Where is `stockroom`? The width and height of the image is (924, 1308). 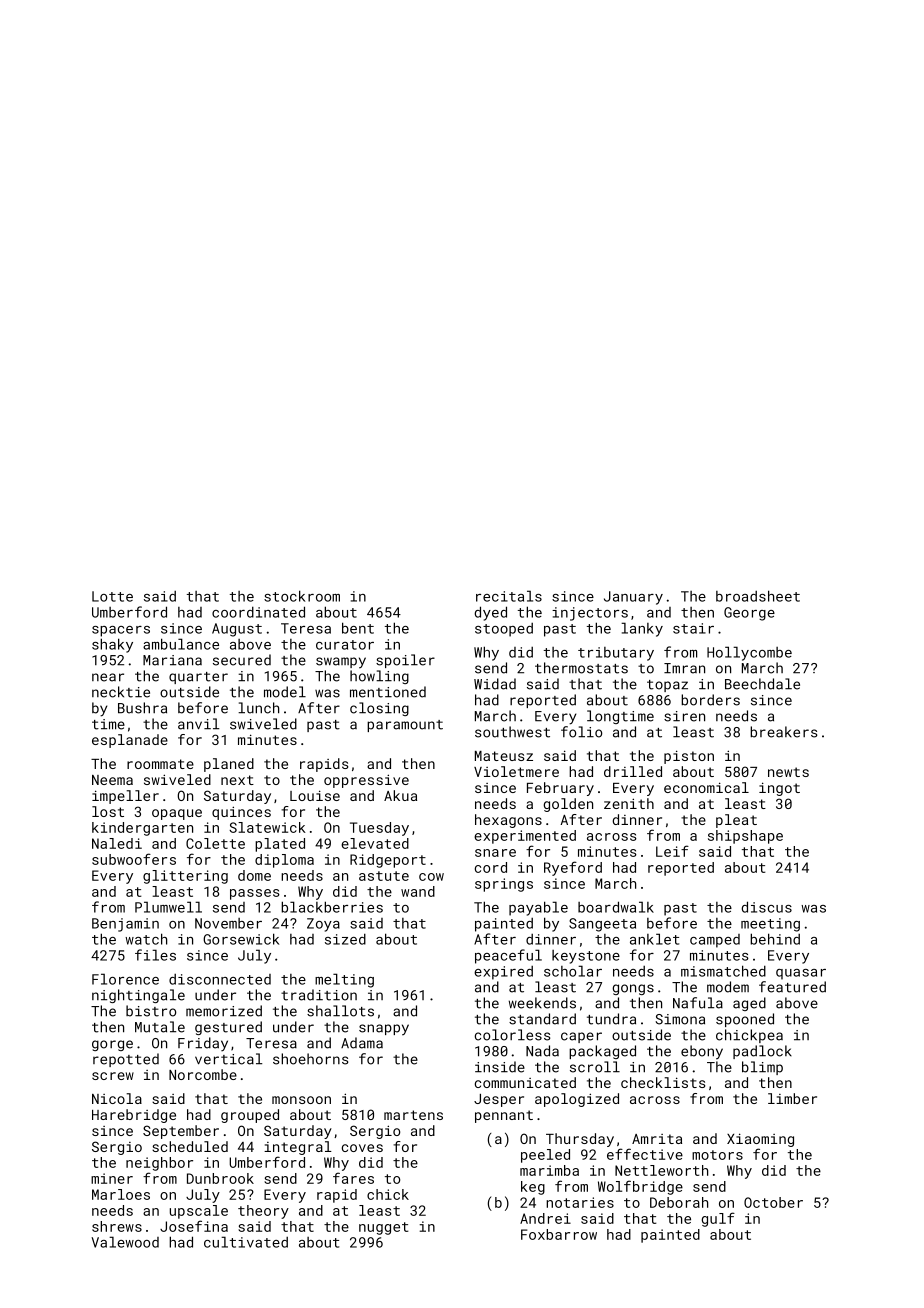
stockroom is located at coordinates (302, 596).
